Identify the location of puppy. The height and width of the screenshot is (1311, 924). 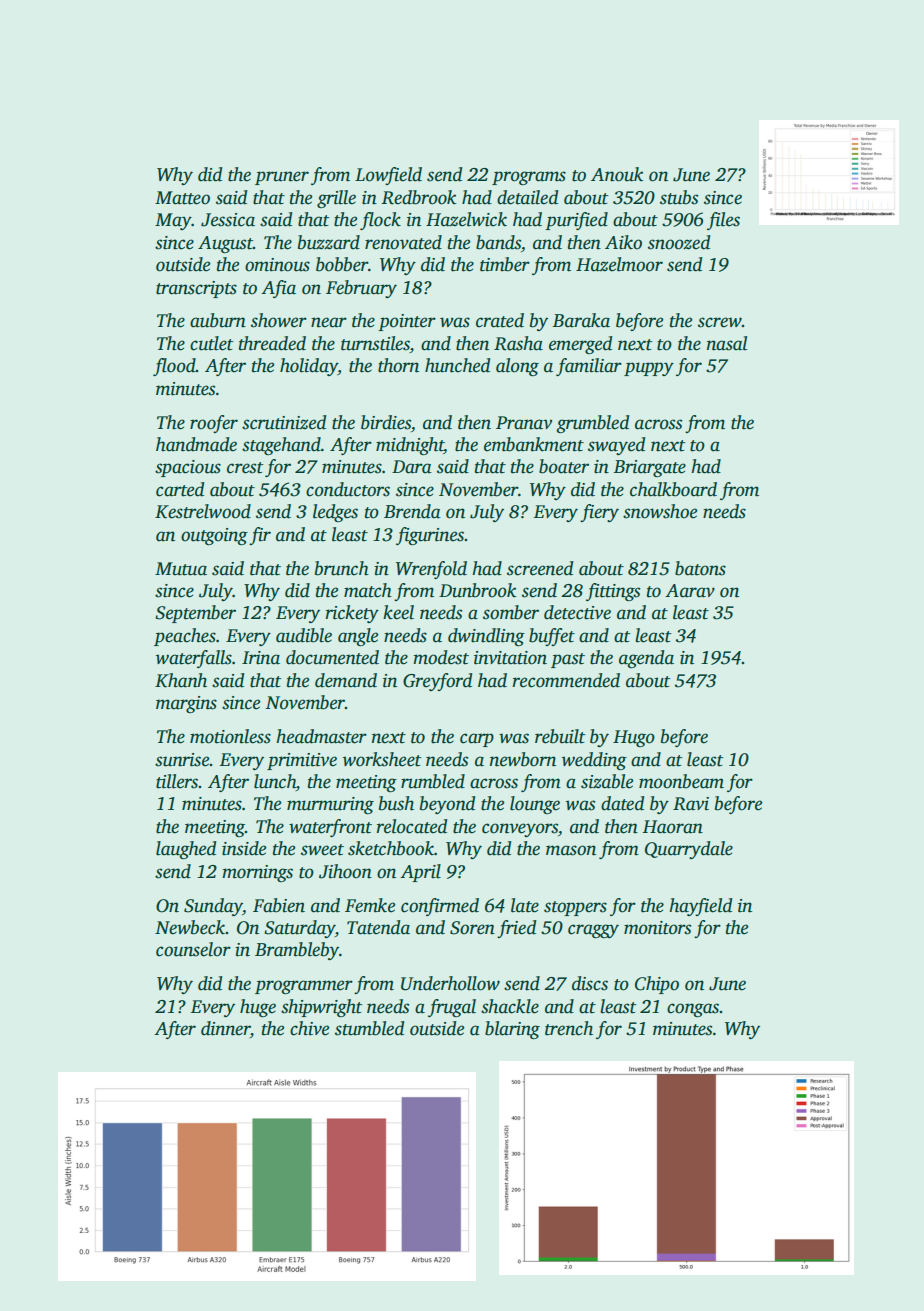
(649, 369).
